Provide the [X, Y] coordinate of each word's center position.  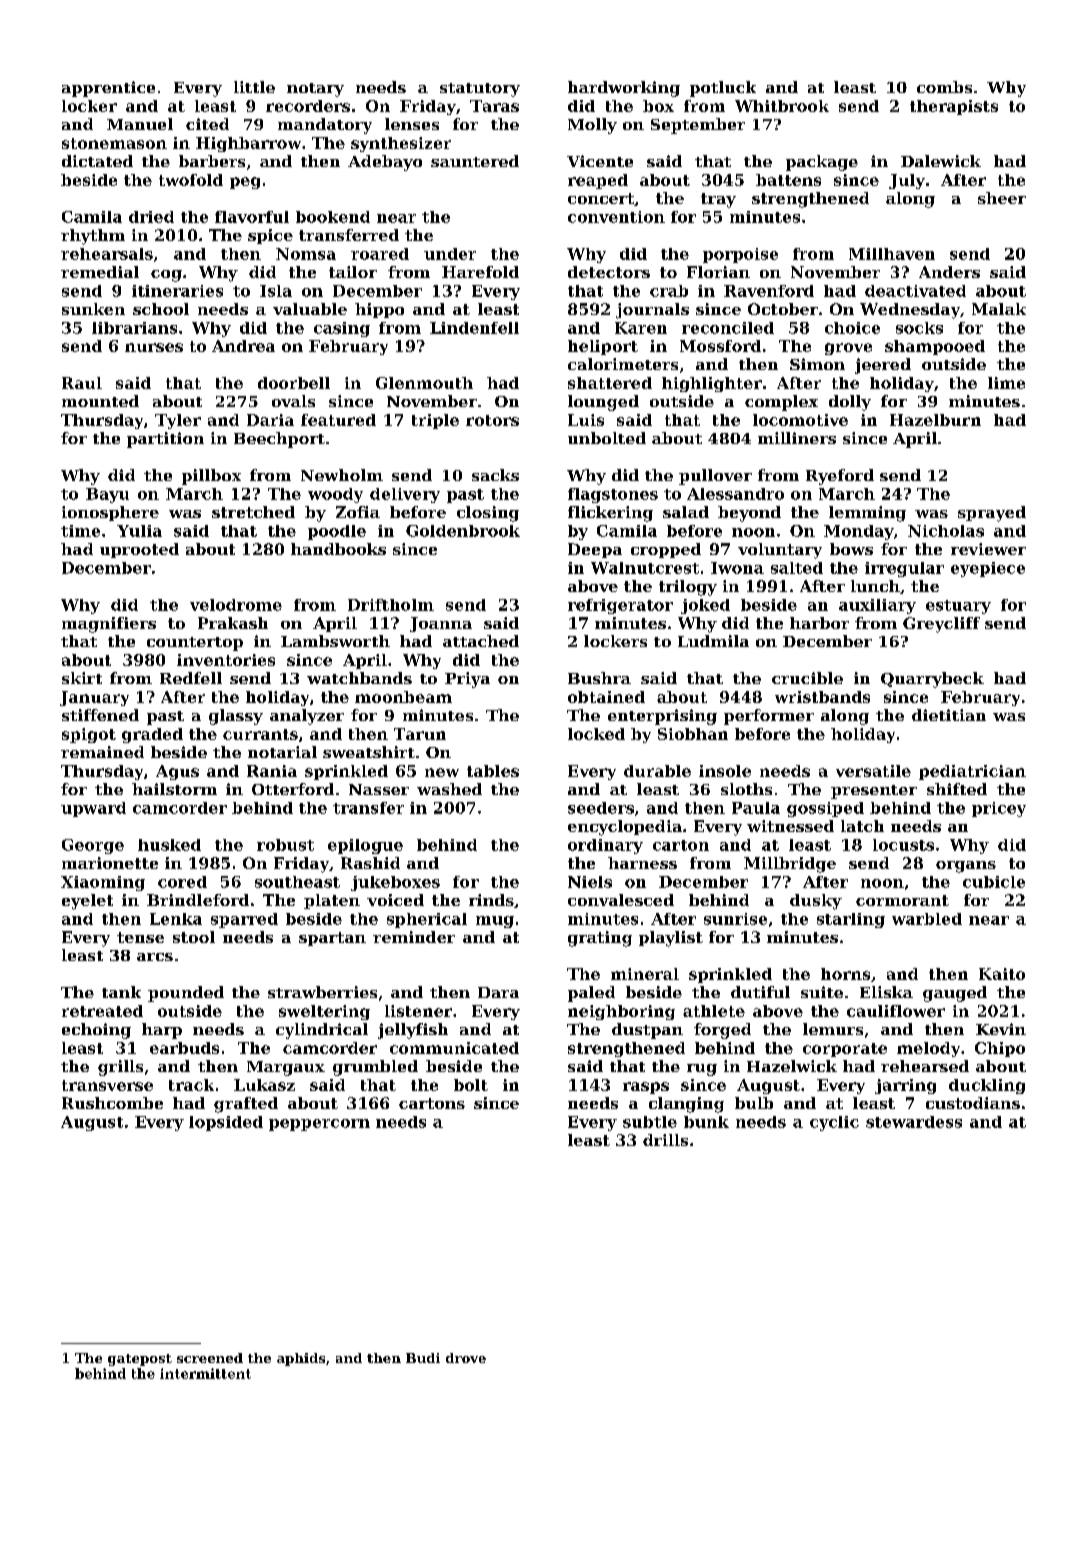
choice [852, 328]
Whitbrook [782, 106]
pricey [999, 809]
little [254, 87]
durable [657, 771]
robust [285, 845]
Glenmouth [424, 383]
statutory [480, 90]
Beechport [279, 440]
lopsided [226, 1123]
